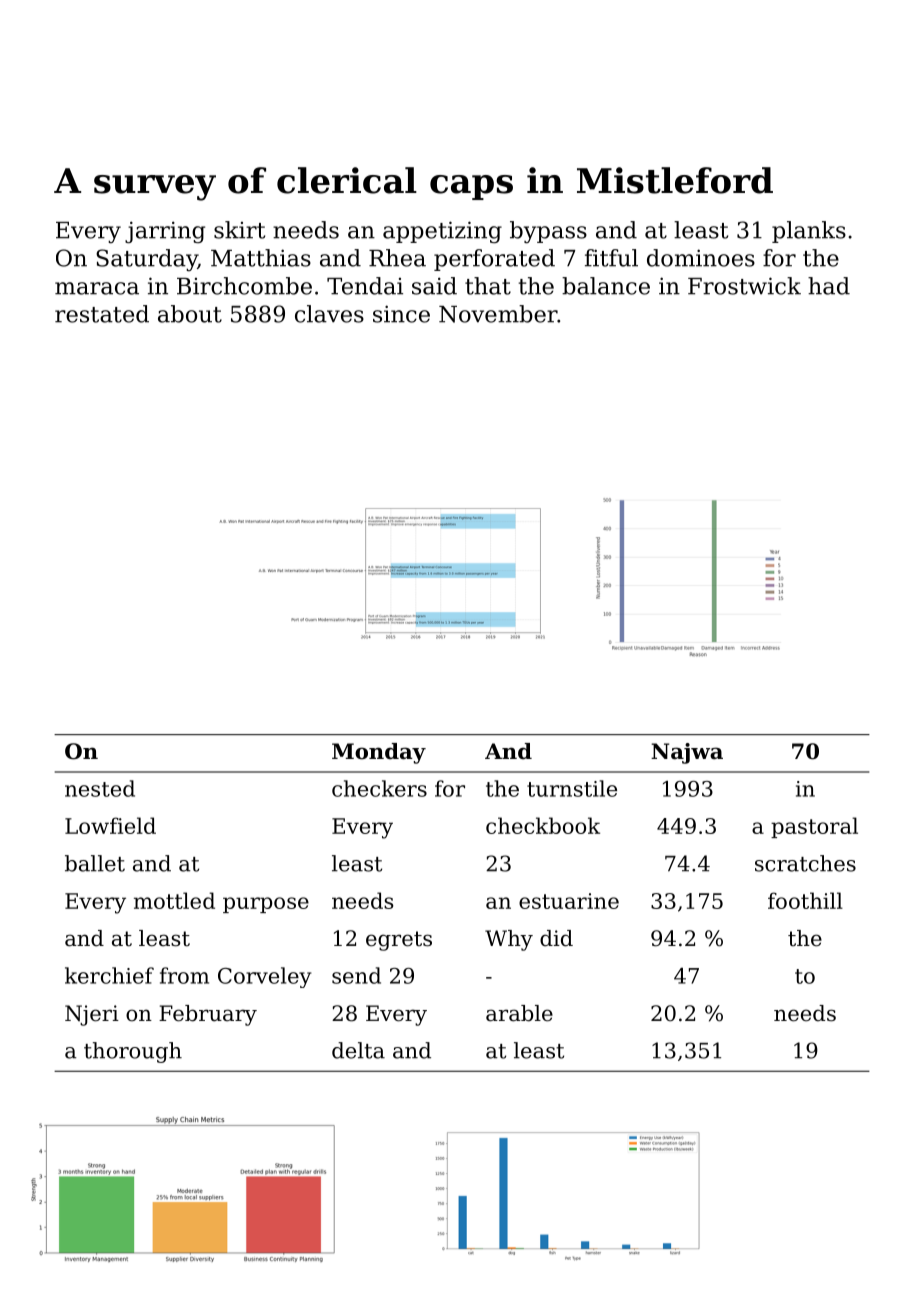  What do you see at coordinates (266, 905) in the screenshot?
I see `purpose` at bounding box center [266, 905].
